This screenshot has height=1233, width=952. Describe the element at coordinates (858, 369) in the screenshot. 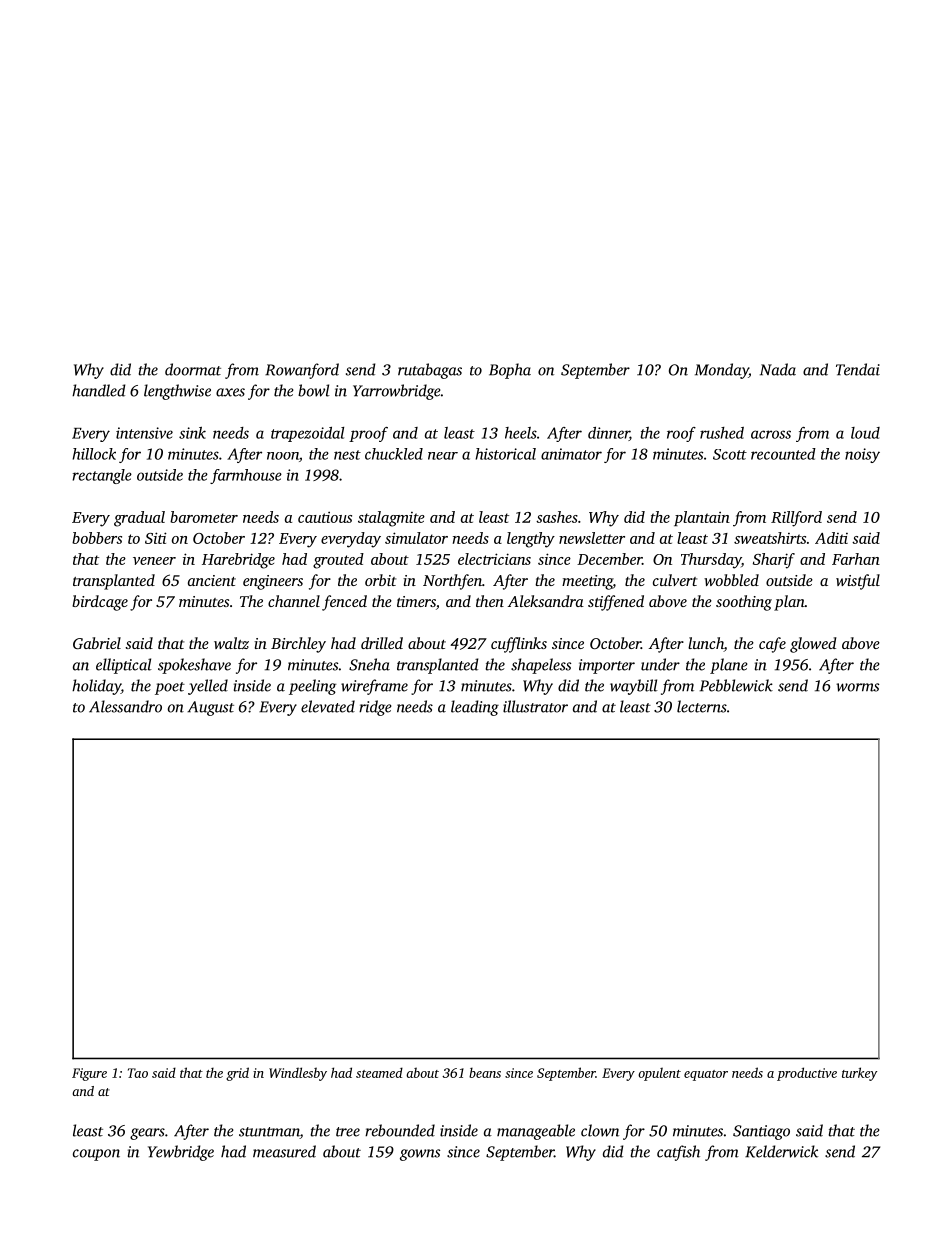

I see `Tendai` at that location.
